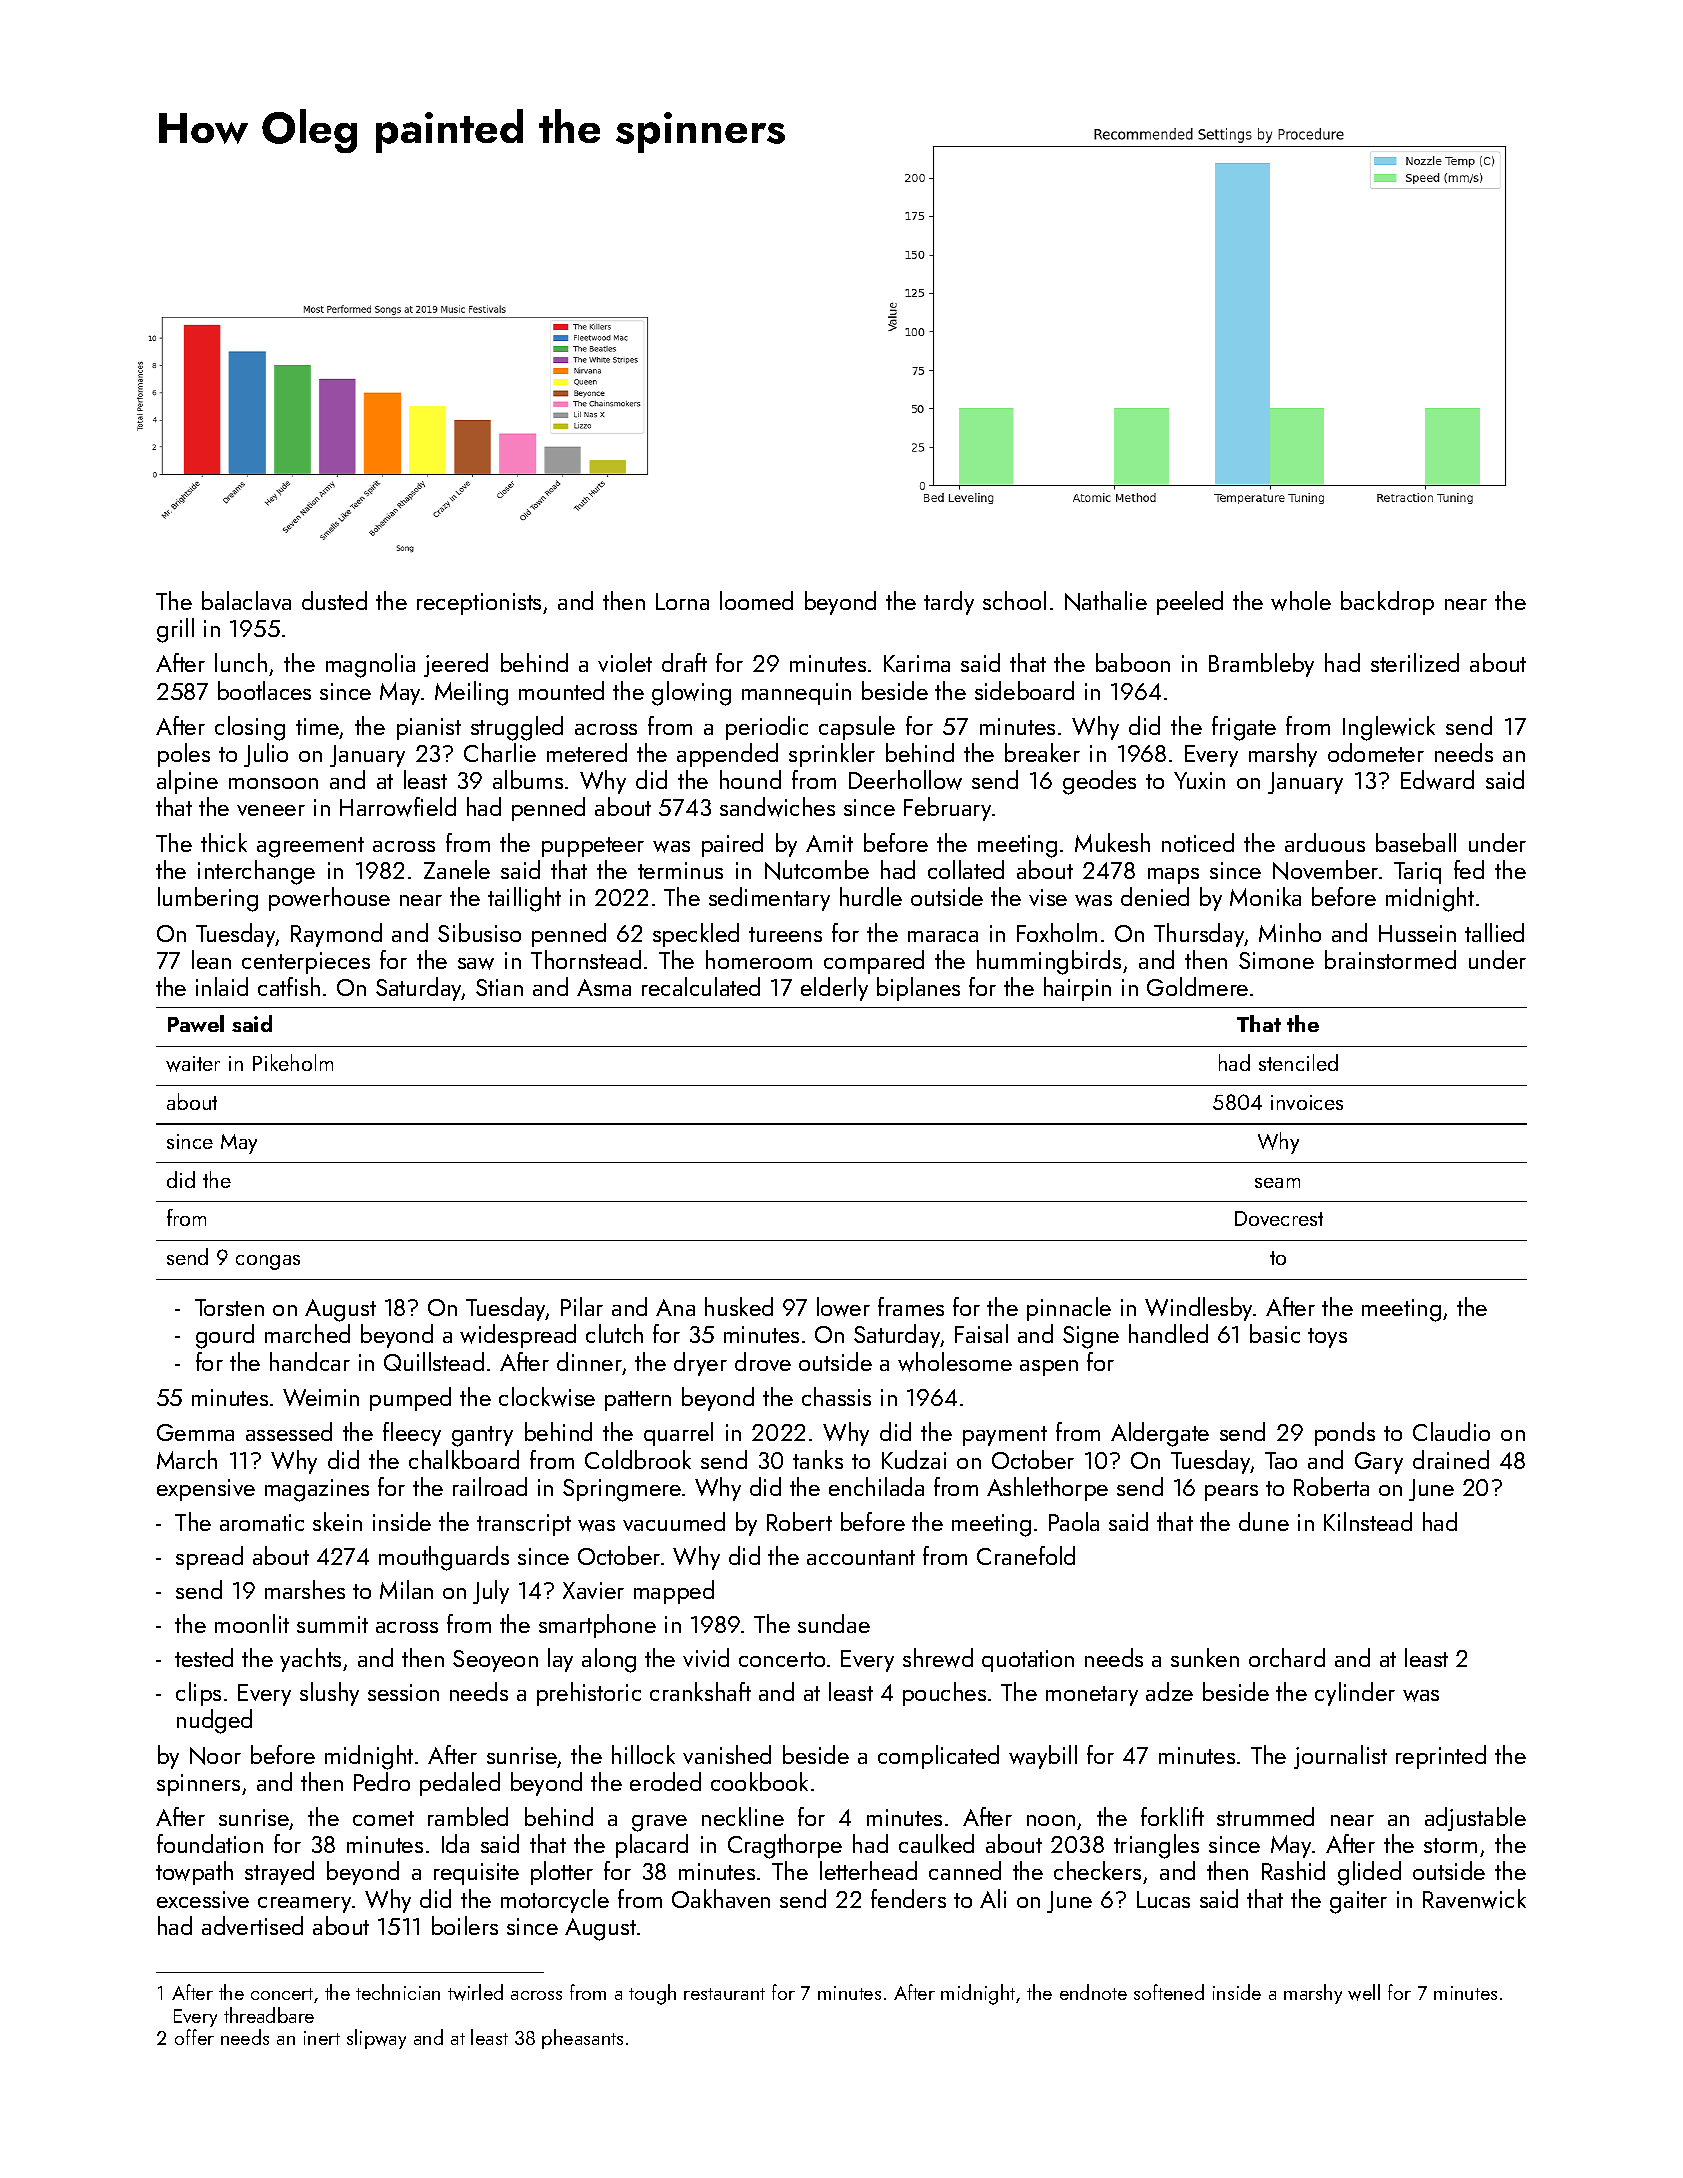 The image size is (1683, 2178). Describe the element at coordinates (524, 1525) in the screenshot. I see `transcript` at that location.
